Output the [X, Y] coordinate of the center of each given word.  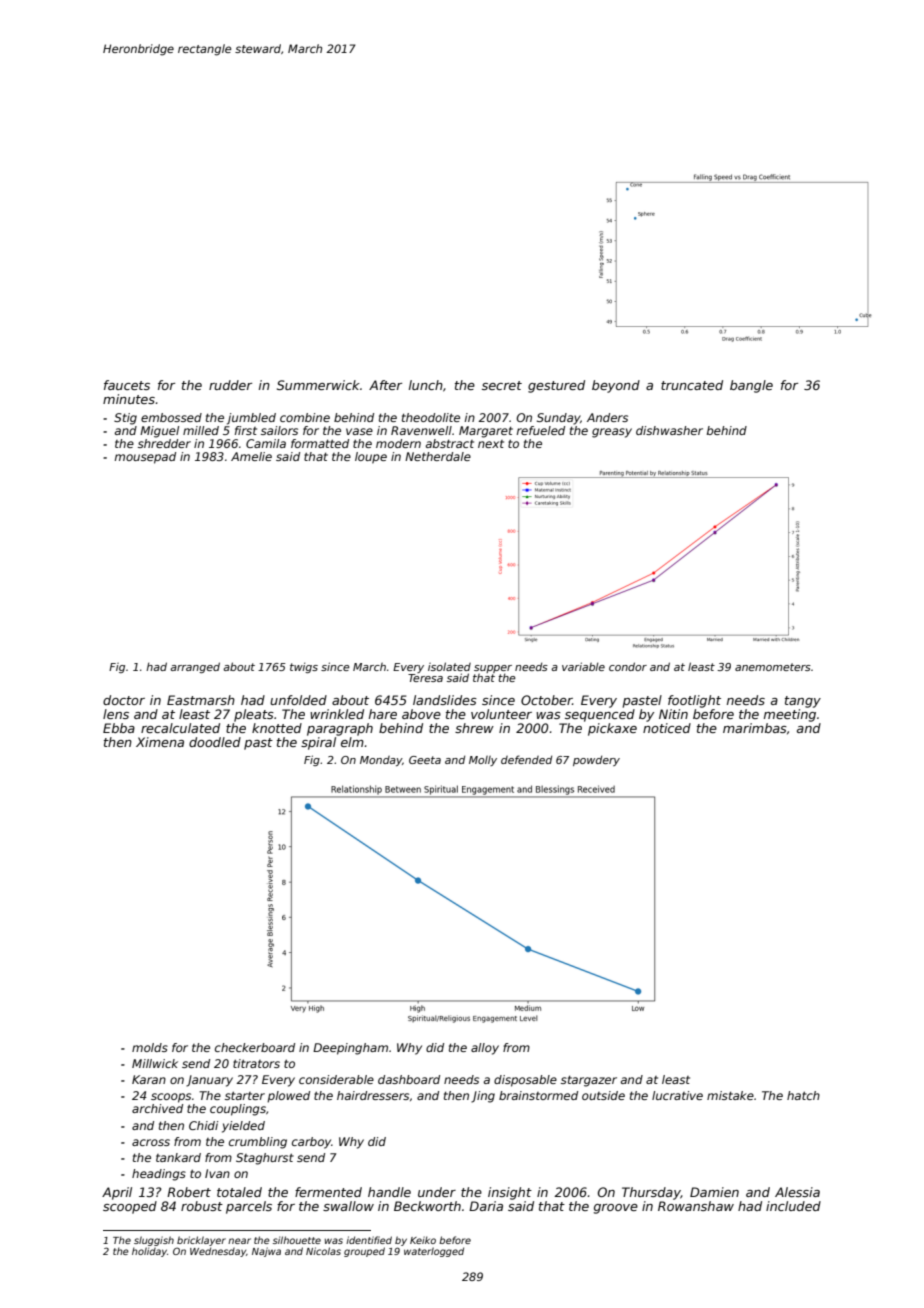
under [437, 1192]
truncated [692, 385]
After [385, 385]
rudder [230, 385]
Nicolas [323, 1251]
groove [616, 1209]
